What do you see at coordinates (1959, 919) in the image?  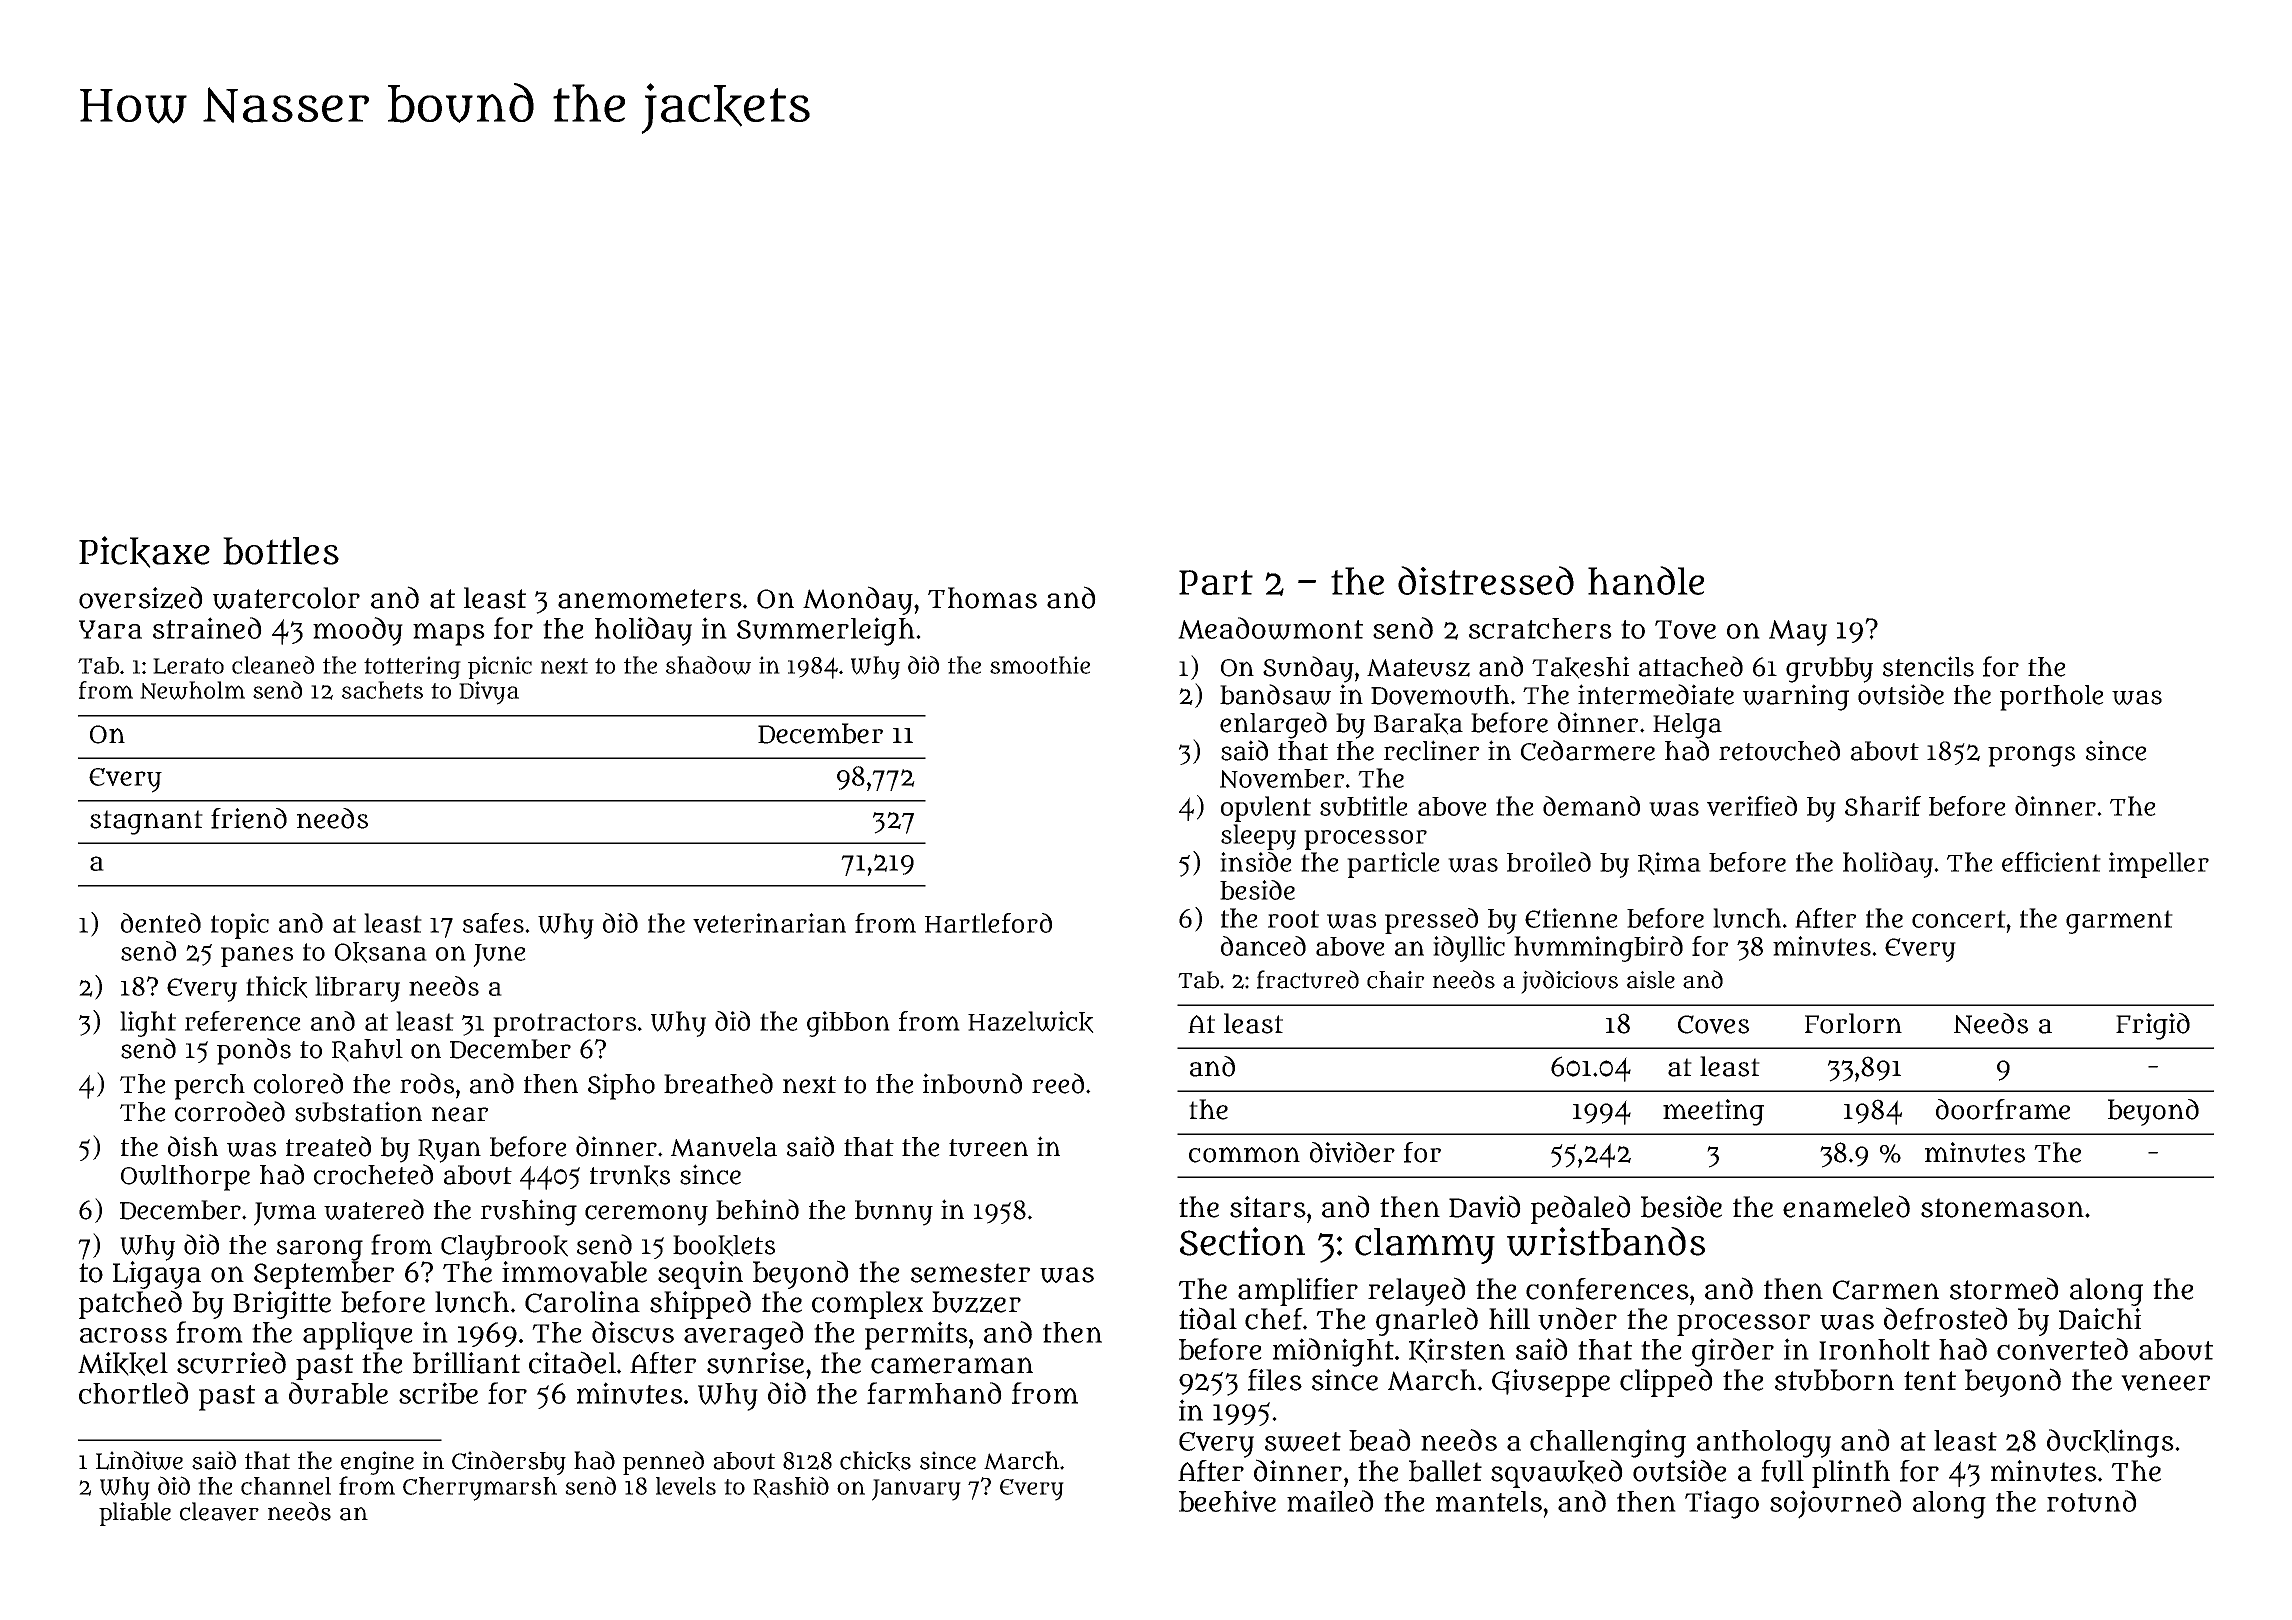 I see `concert` at bounding box center [1959, 919].
